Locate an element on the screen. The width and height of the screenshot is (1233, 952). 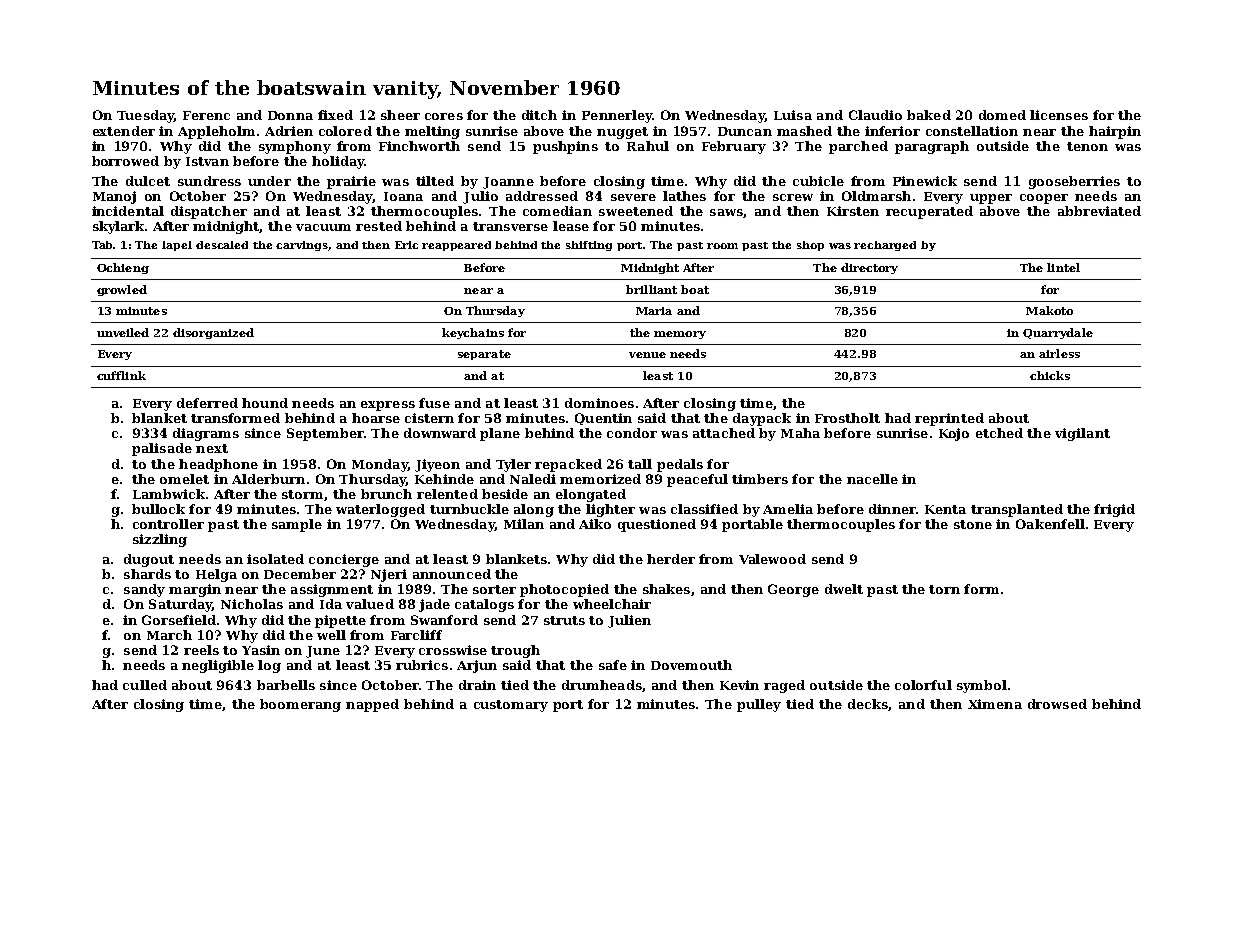
frigid is located at coordinates (1114, 510).
